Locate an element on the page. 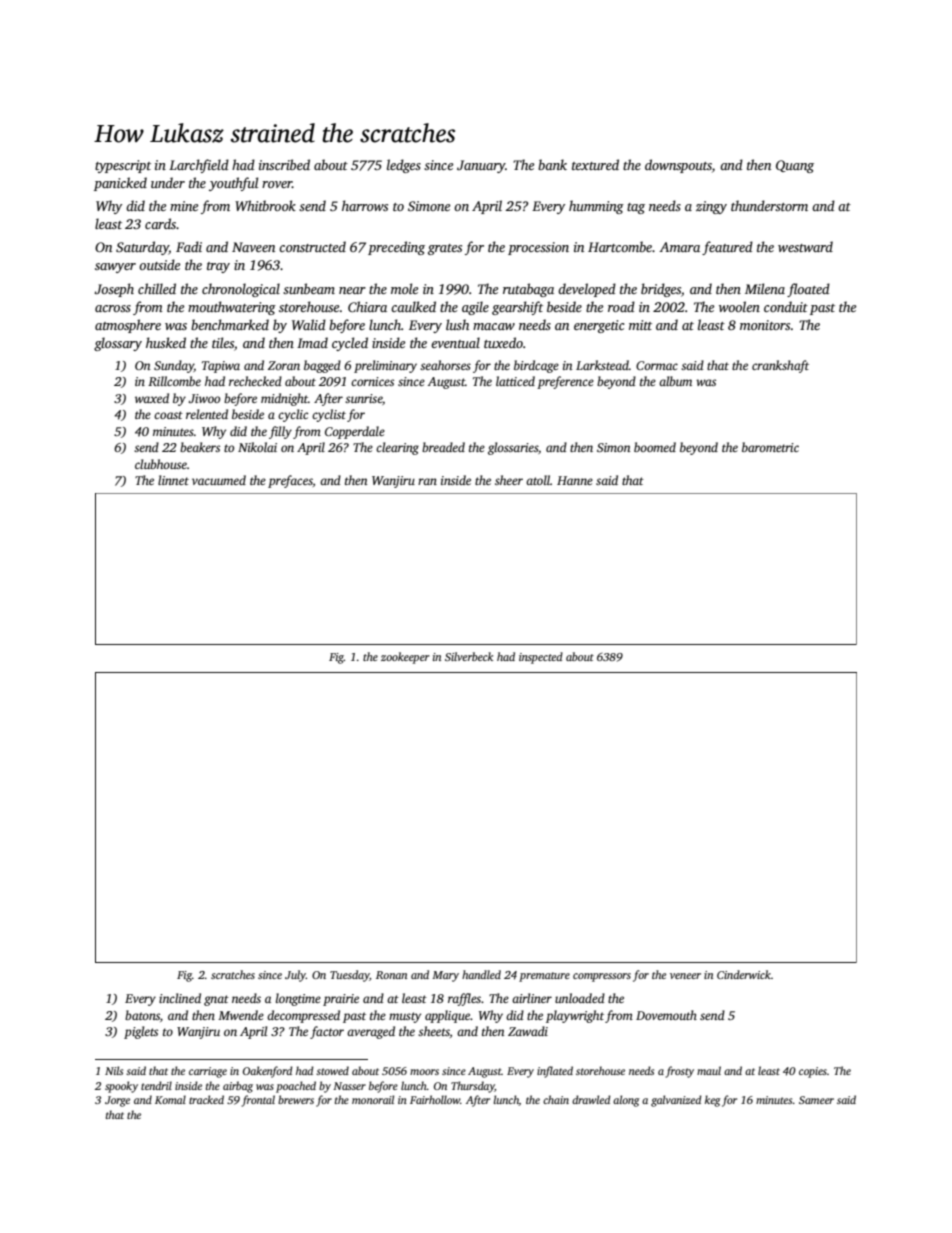 The image size is (952, 1233). bank is located at coordinates (552, 164).
